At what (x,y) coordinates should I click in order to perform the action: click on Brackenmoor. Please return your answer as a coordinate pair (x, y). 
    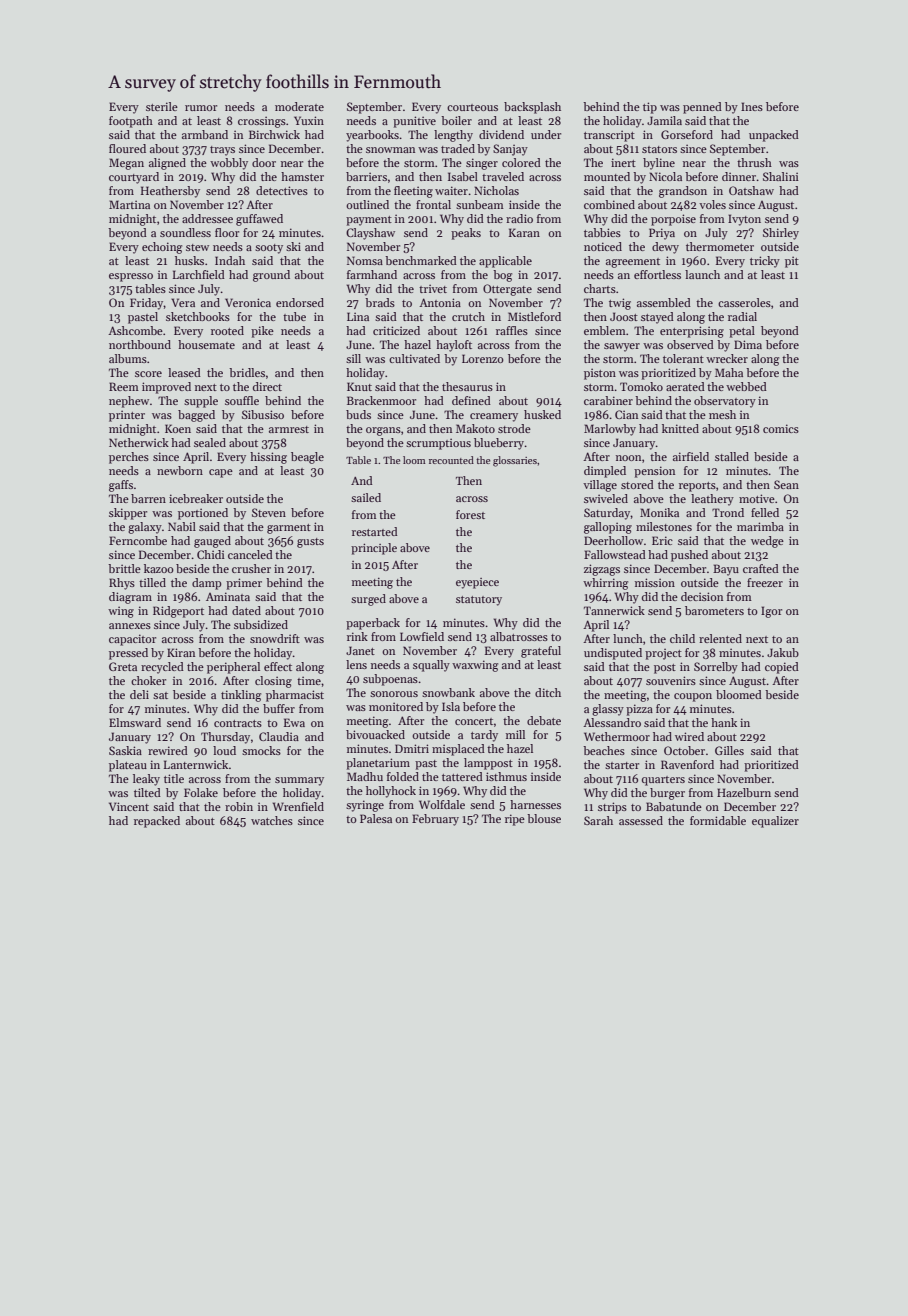
    Looking at the image, I should click on (381, 400).
